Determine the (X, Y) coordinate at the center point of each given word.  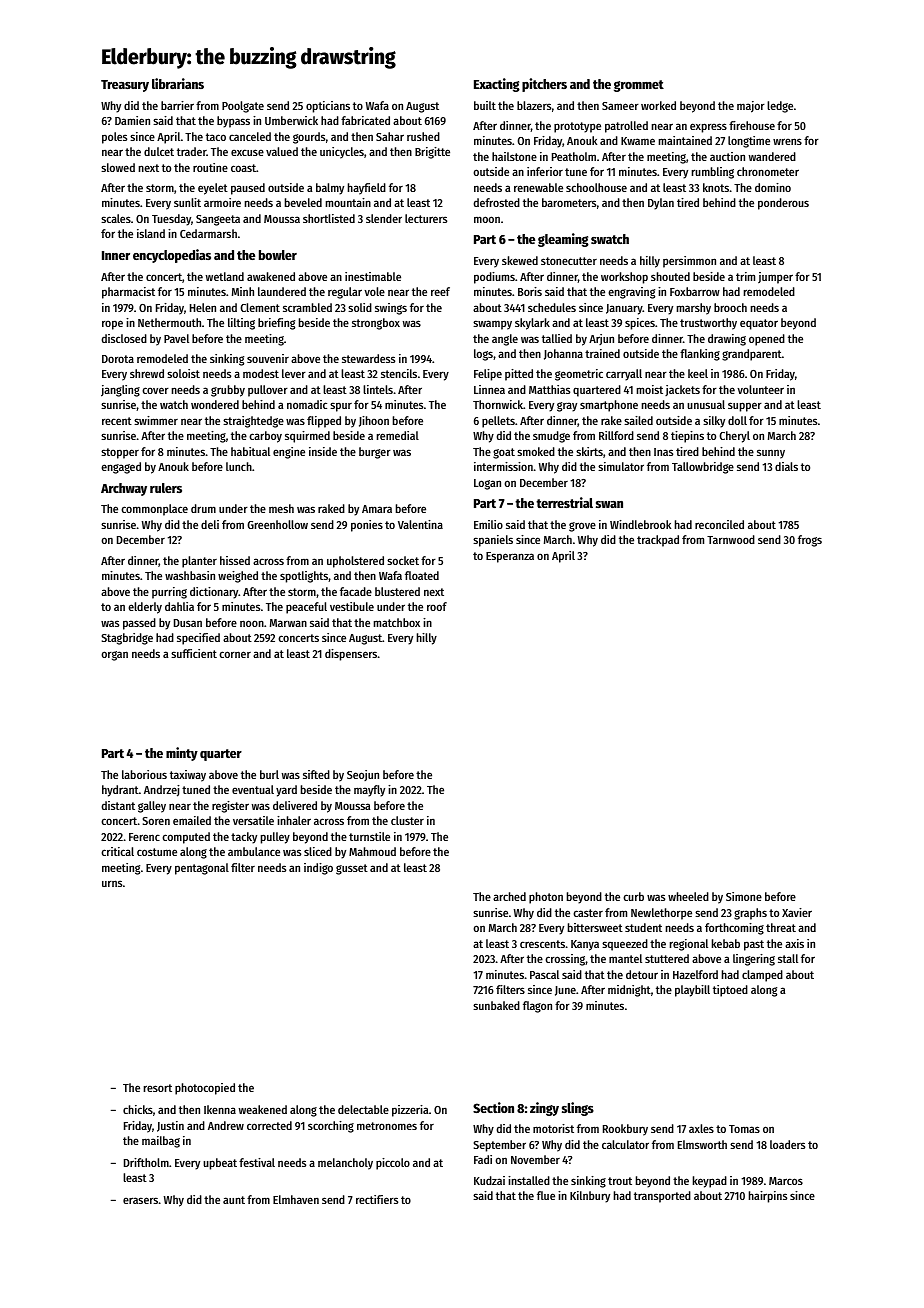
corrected (269, 1125)
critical (117, 851)
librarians (178, 83)
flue (546, 1195)
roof (437, 606)
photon (546, 898)
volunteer (760, 389)
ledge (780, 107)
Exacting (497, 85)
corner (235, 654)
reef (440, 291)
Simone (744, 896)
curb (633, 896)
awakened (271, 276)
